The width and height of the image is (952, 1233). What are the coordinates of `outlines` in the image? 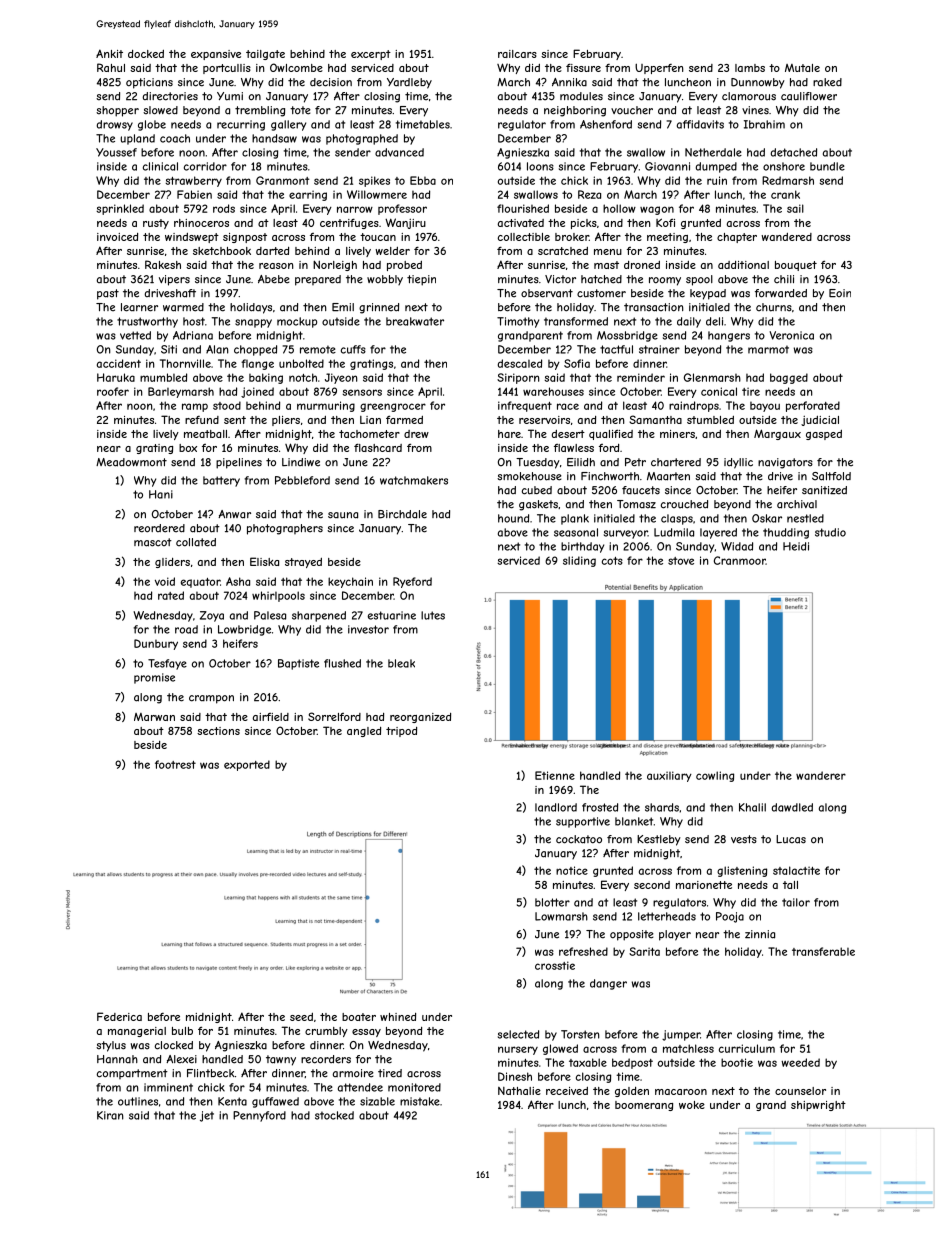 It's located at (138, 1101).
